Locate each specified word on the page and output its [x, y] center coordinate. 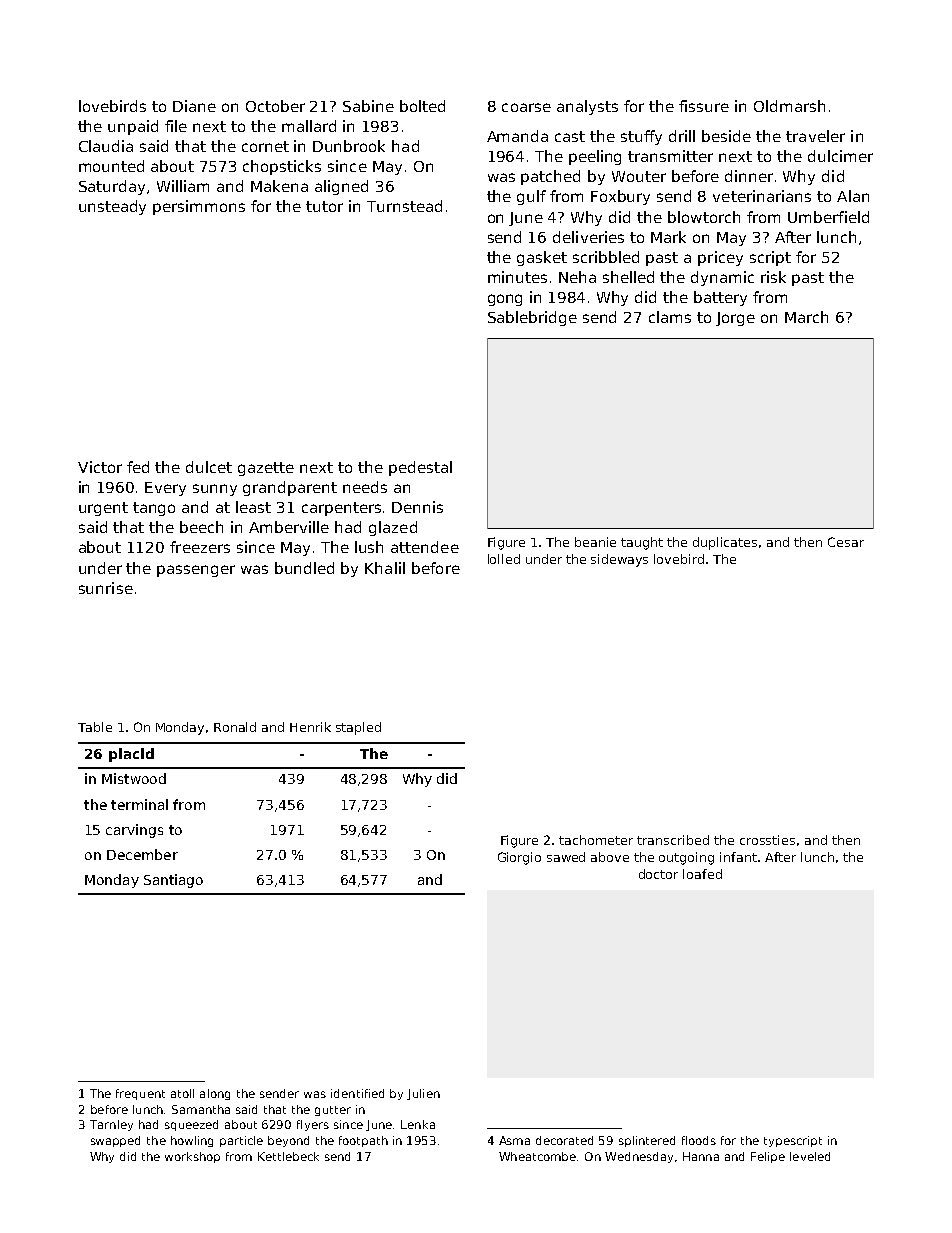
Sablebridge [532, 318]
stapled [358, 728]
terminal [139, 804]
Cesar [846, 542]
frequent [140, 1094]
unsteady [112, 207]
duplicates [725, 543]
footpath [363, 1141]
